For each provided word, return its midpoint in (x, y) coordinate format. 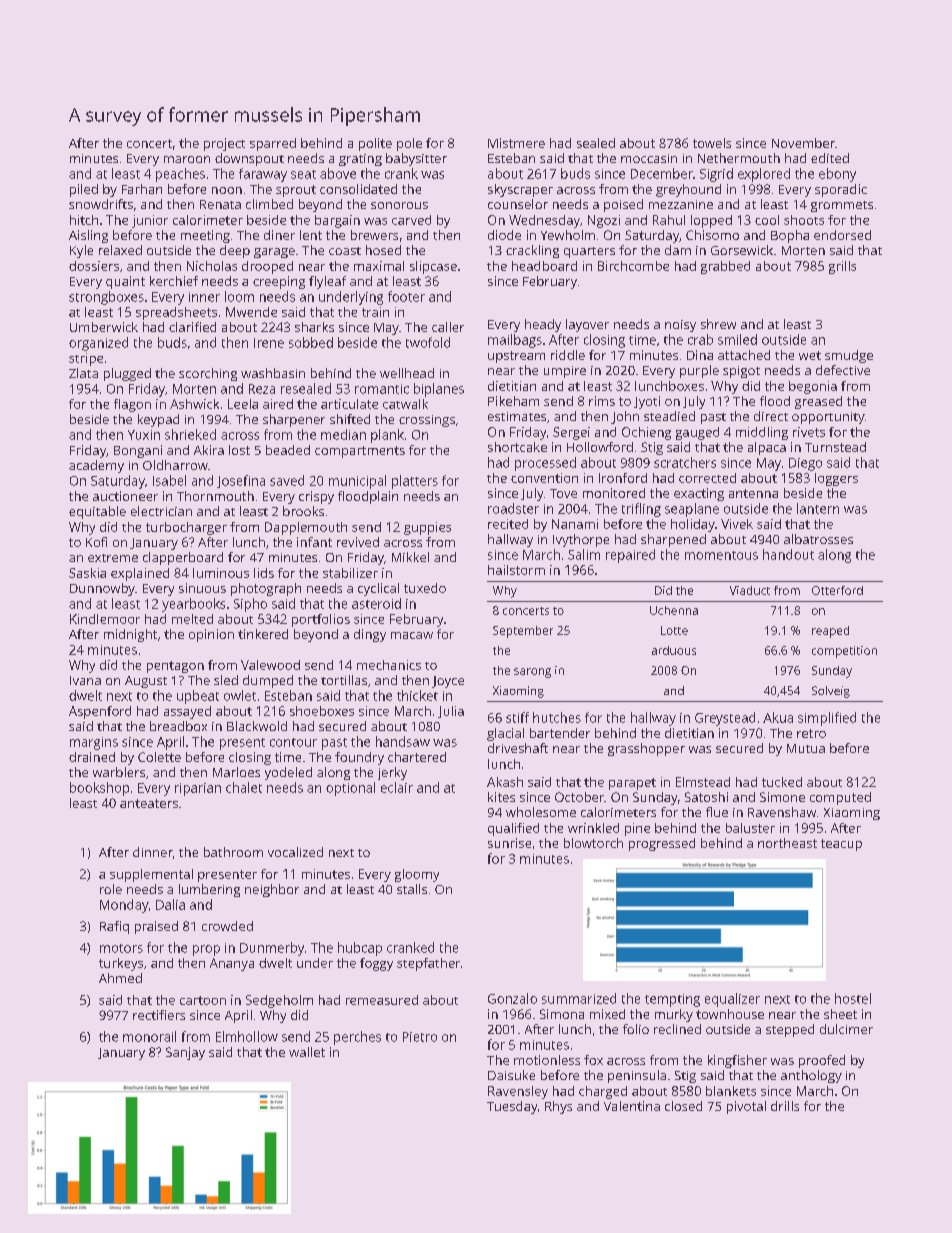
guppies (427, 528)
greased (818, 402)
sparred (273, 144)
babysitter (416, 159)
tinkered (263, 634)
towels (712, 143)
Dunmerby (272, 949)
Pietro (420, 1037)
